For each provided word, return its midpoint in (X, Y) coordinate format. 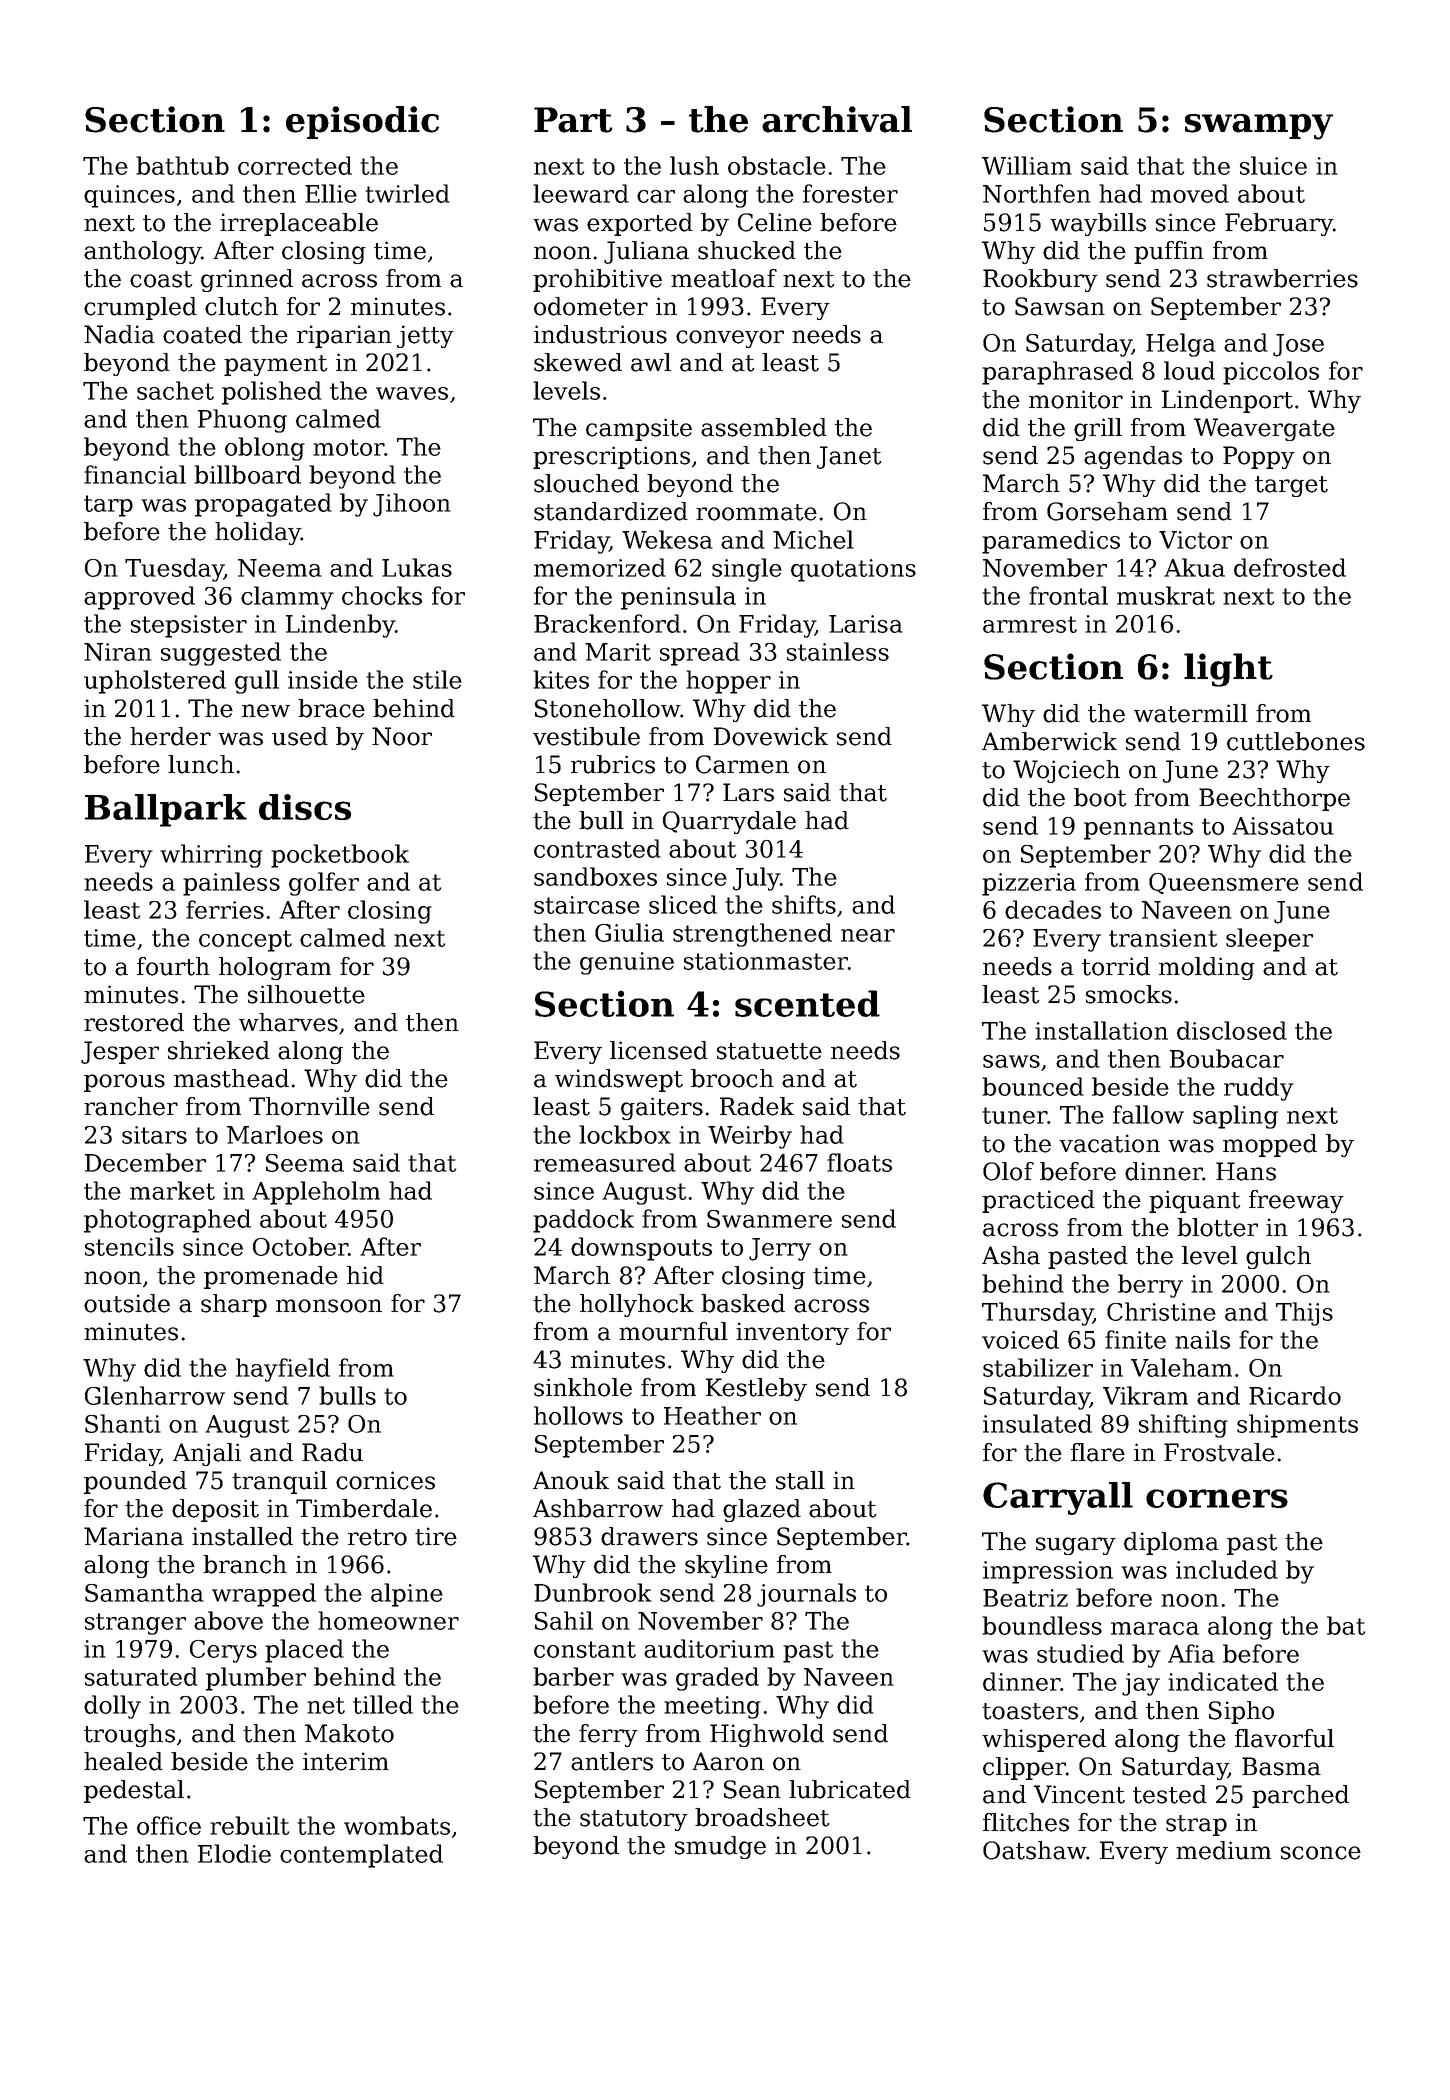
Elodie (234, 1853)
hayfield (283, 1370)
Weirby (750, 1137)
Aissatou (1283, 826)
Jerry (780, 1249)
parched (1300, 1796)
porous (124, 1083)
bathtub (182, 165)
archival (837, 119)
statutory (634, 1820)
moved (1190, 193)
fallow (1148, 1114)
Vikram (1145, 1395)
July (756, 879)
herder (170, 736)
